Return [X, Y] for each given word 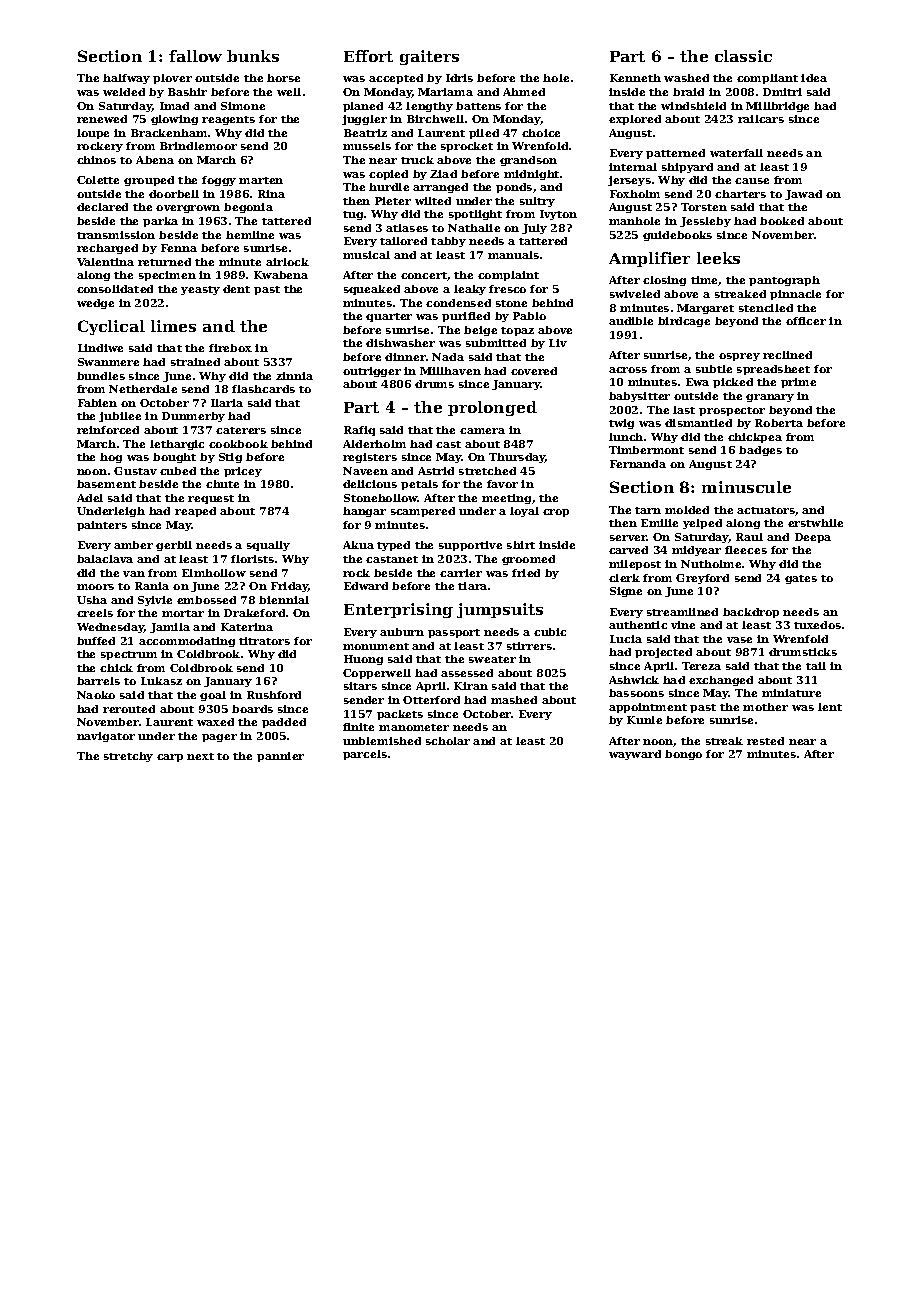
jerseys [629, 181]
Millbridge [777, 107]
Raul [749, 537]
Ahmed [524, 92]
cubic [550, 632]
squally [268, 546]
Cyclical [111, 327]
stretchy [128, 757]
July [534, 229]
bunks [253, 56]
